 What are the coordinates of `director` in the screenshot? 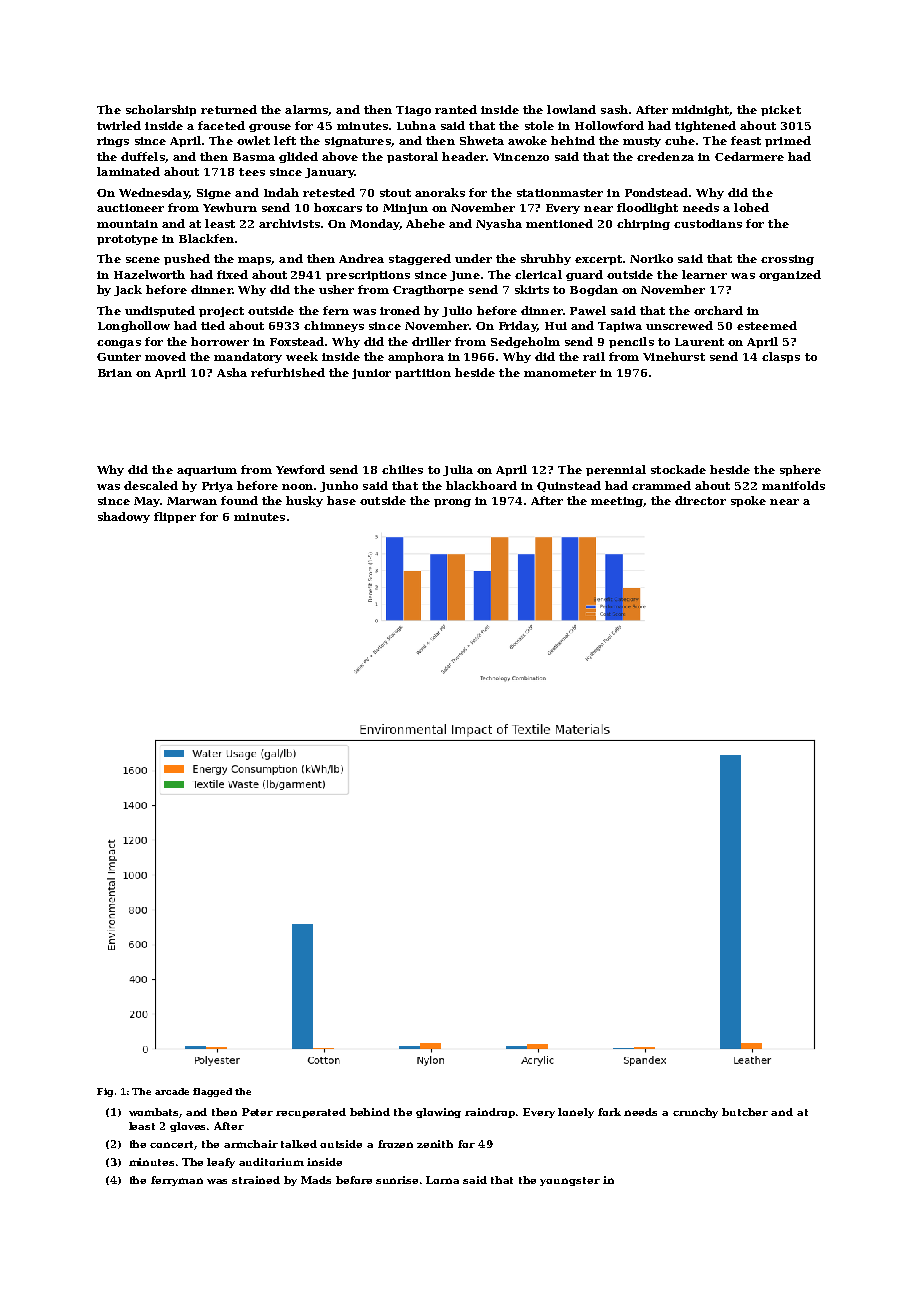 It's located at (700, 500).
